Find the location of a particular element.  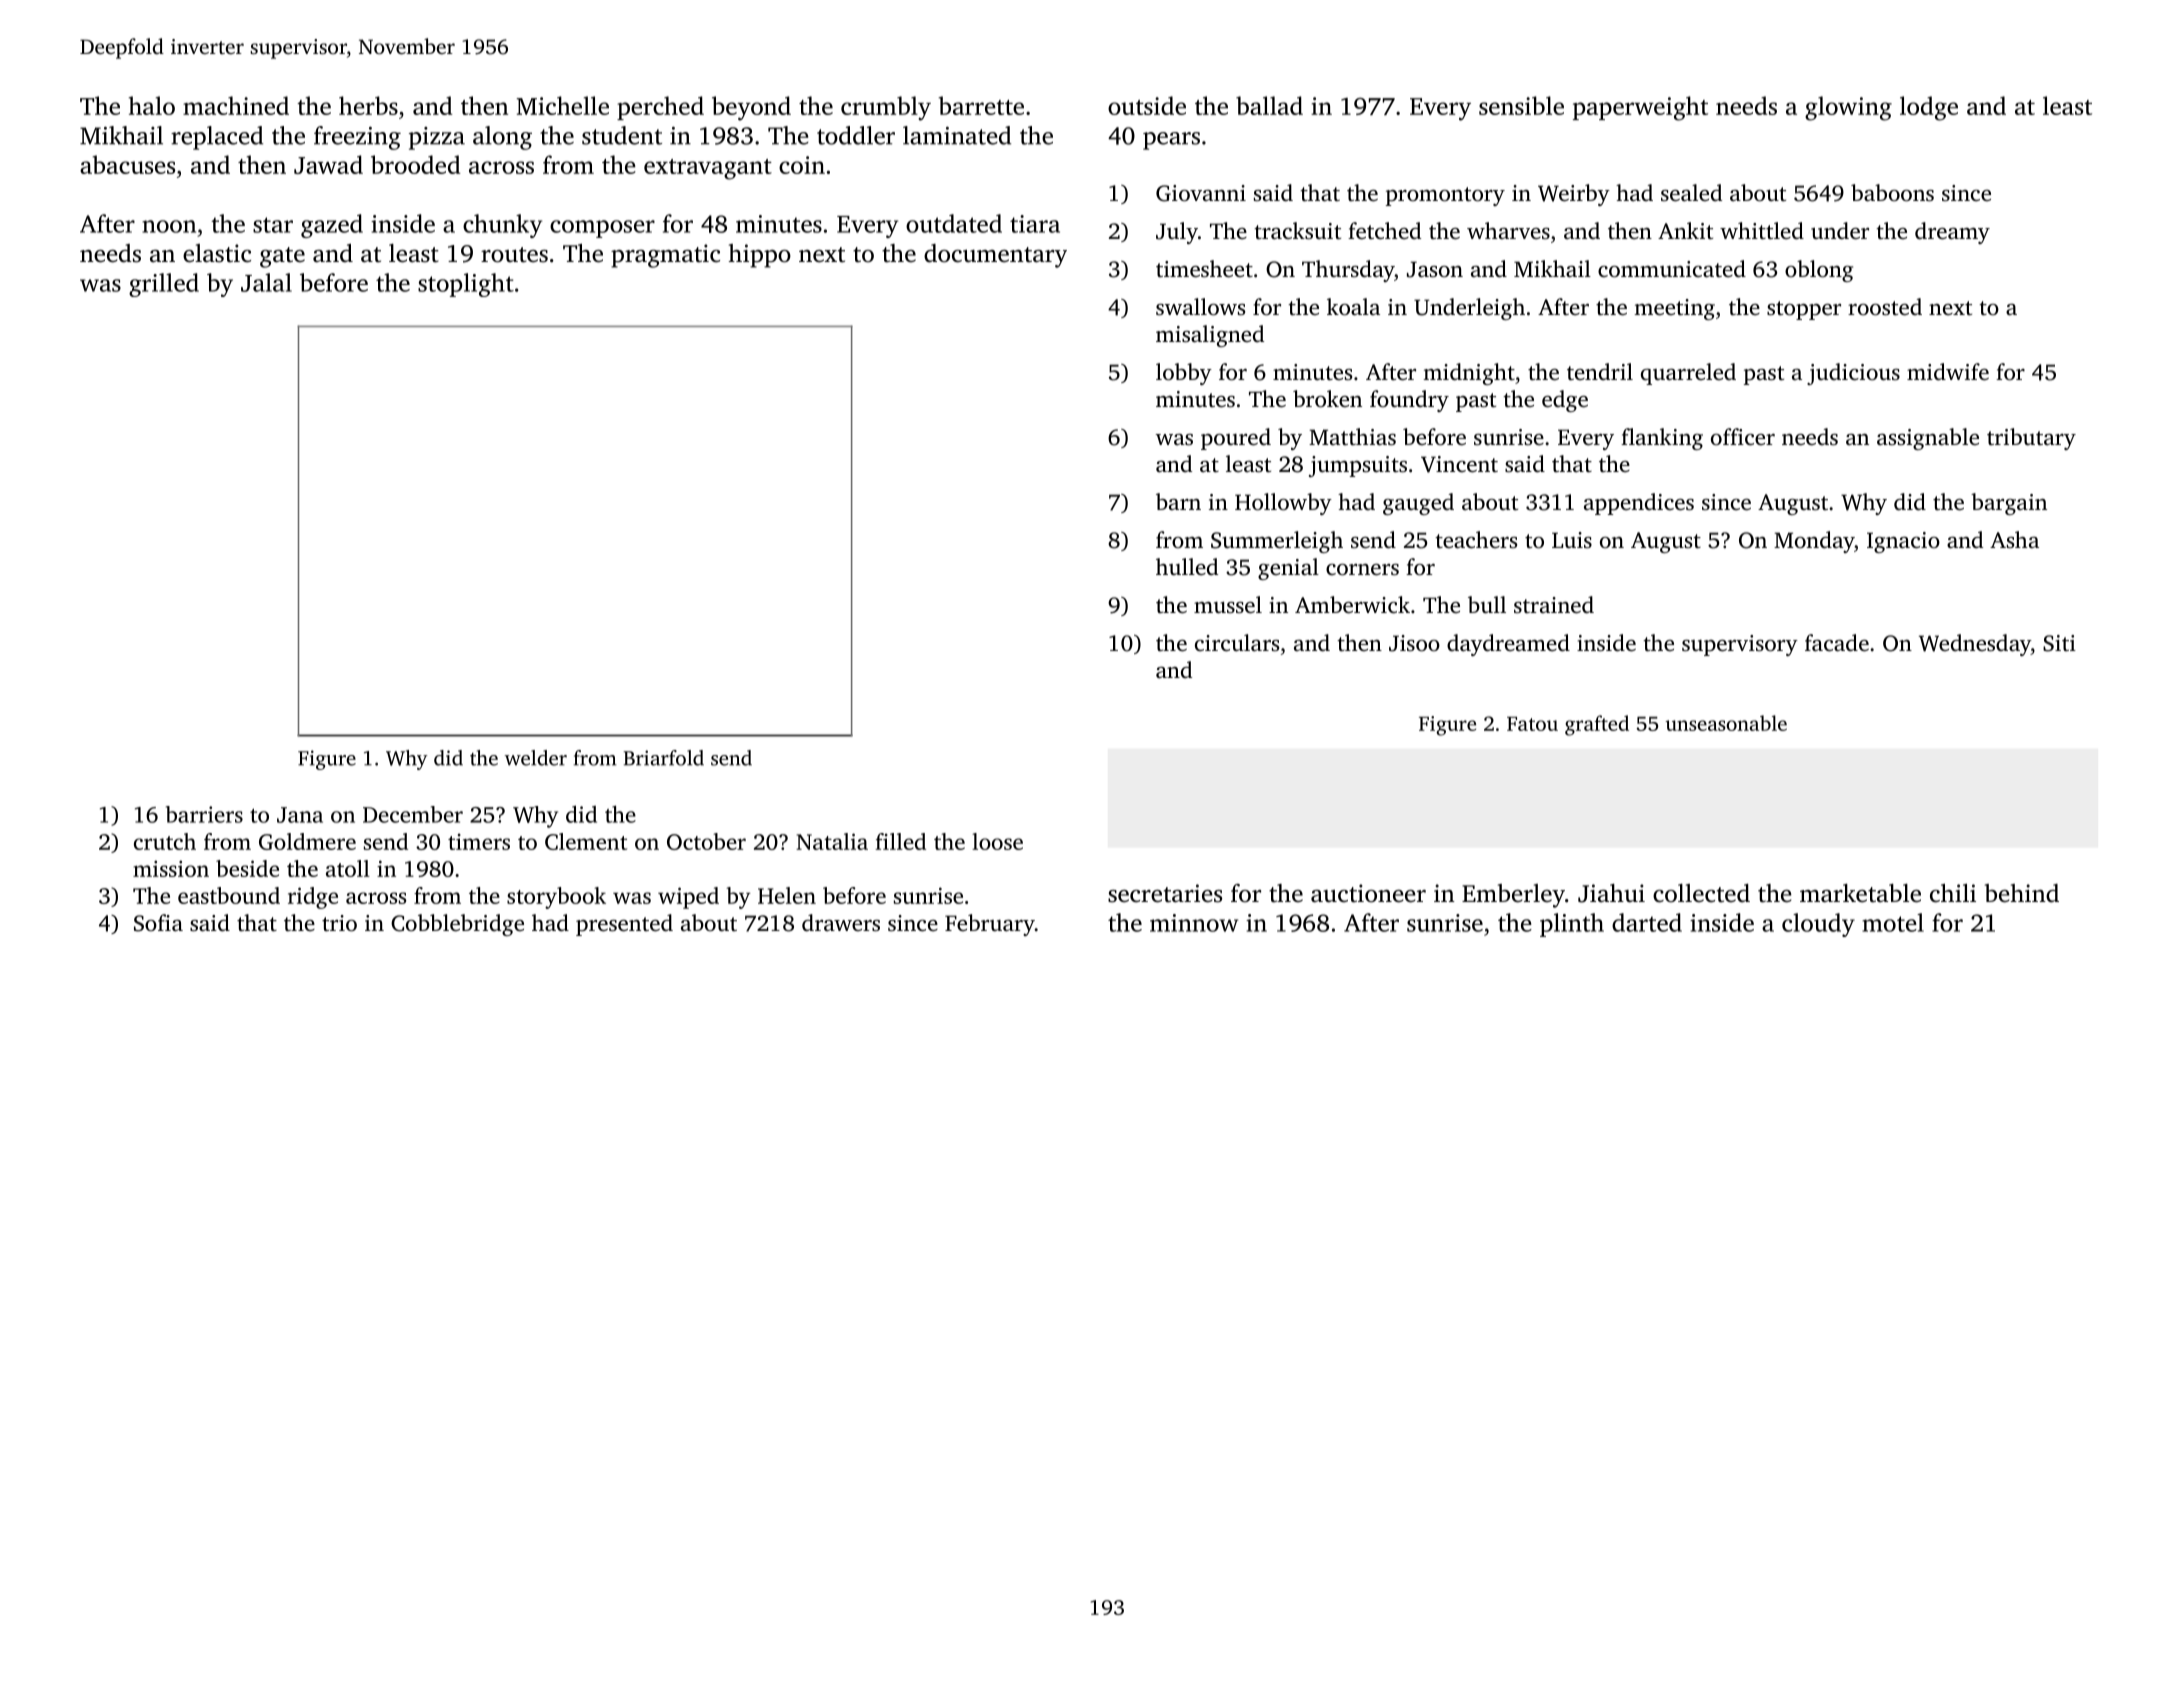

brooded is located at coordinates (415, 164).
